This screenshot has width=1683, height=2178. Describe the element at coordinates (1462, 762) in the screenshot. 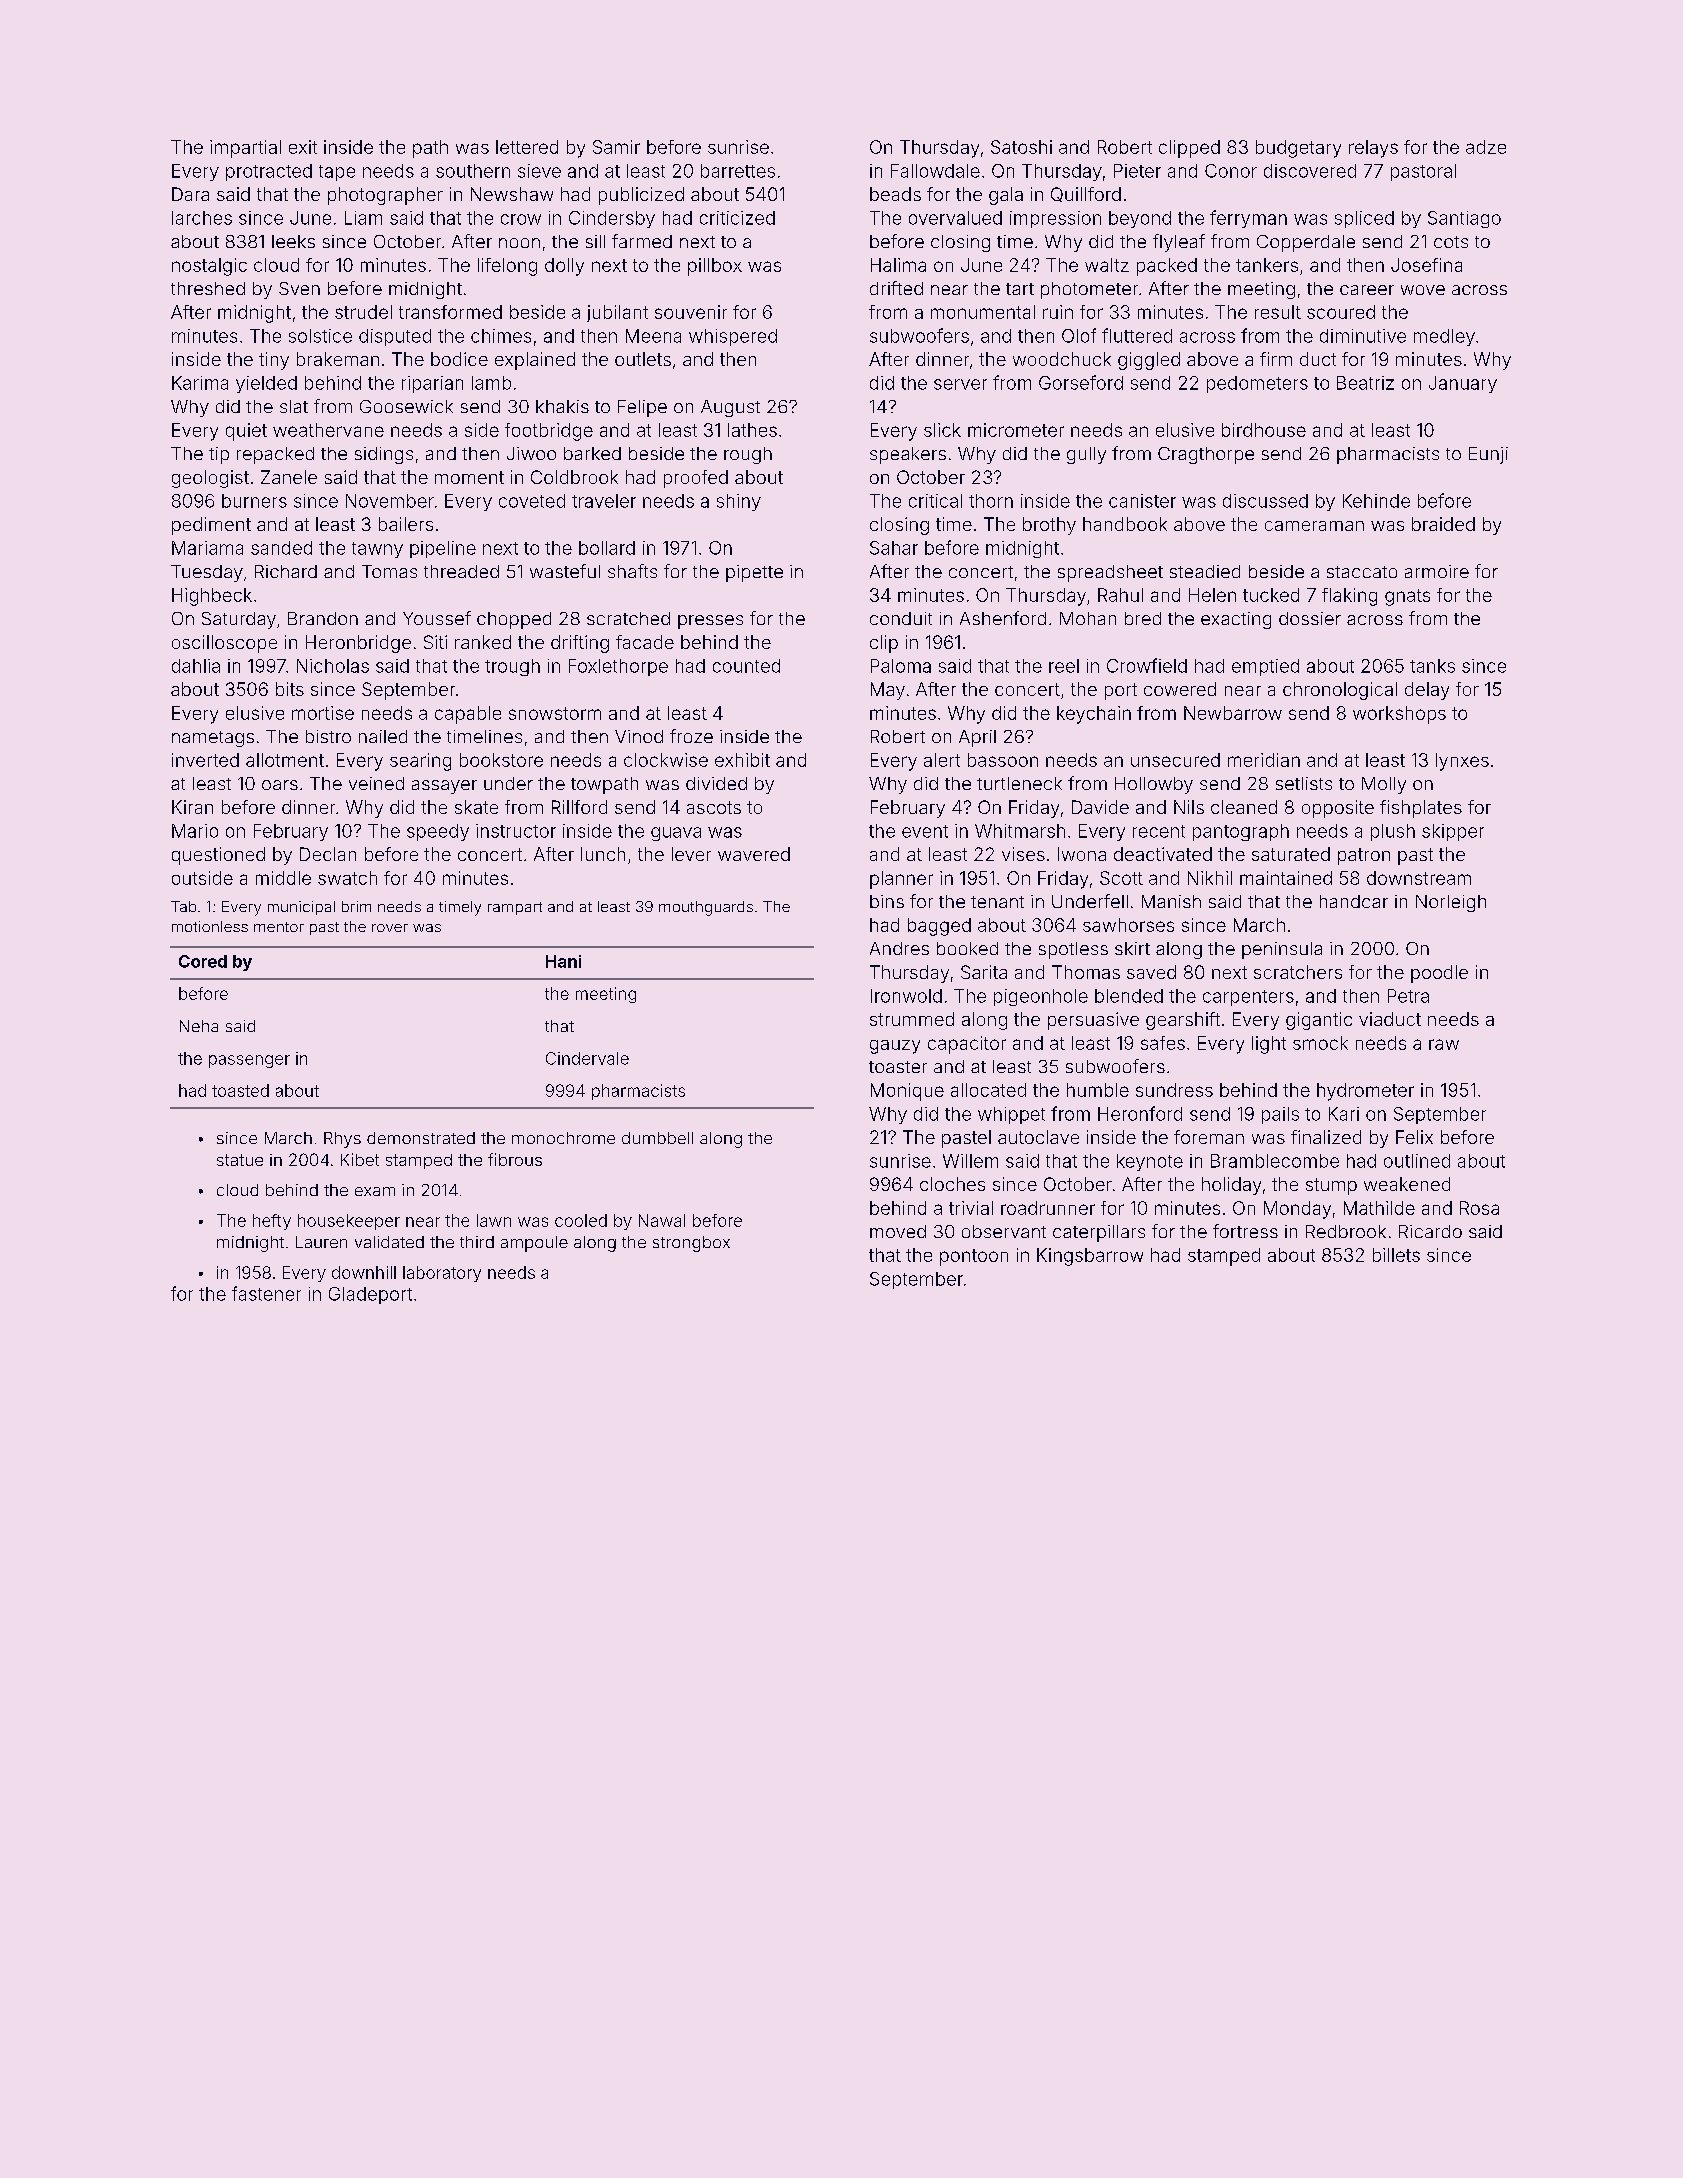

I see `lynxes` at that location.
